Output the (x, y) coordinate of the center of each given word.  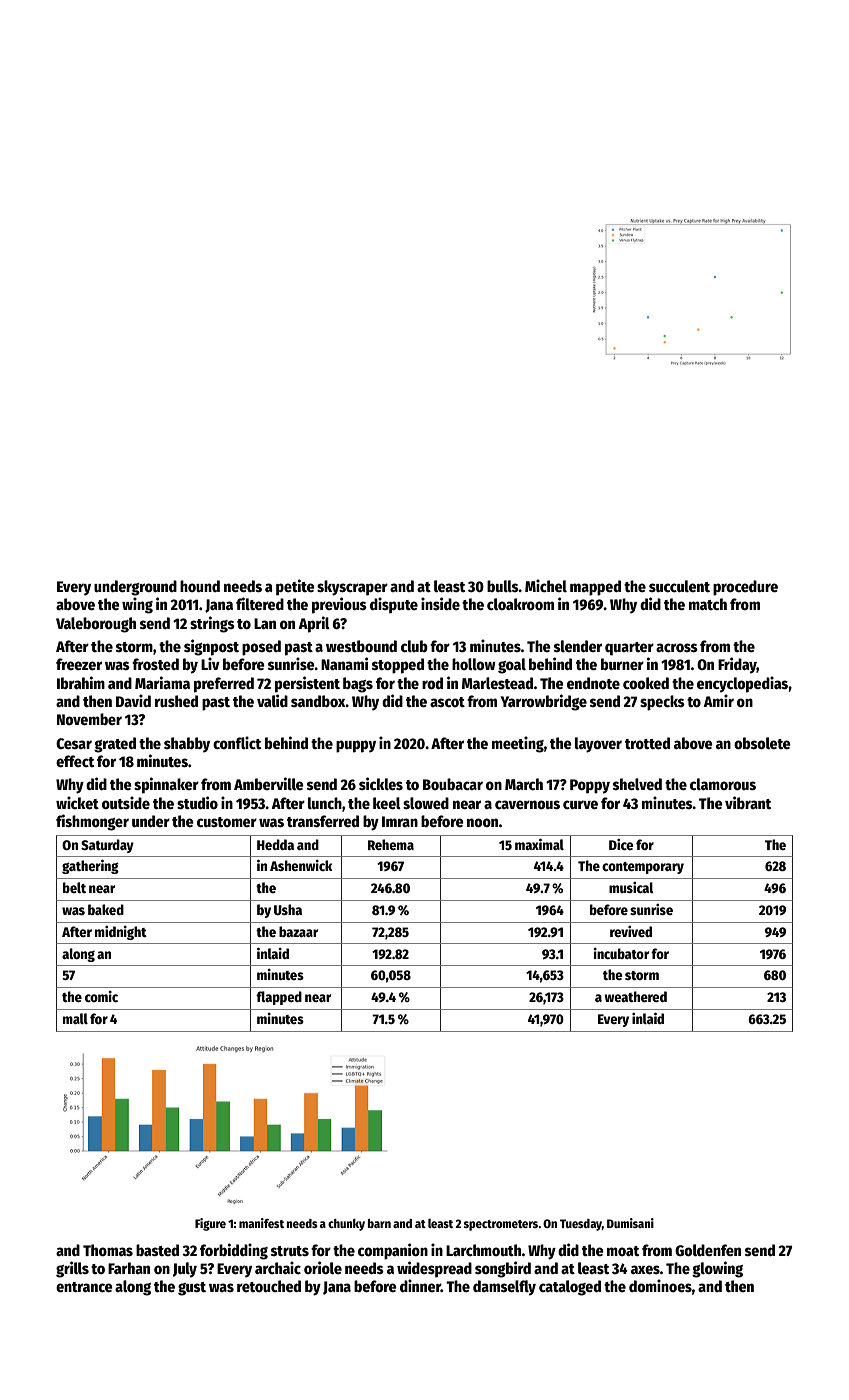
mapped (595, 588)
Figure (210, 1224)
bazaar (298, 931)
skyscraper (352, 588)
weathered (635, 996)
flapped (279, 998)
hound (200, 586)
